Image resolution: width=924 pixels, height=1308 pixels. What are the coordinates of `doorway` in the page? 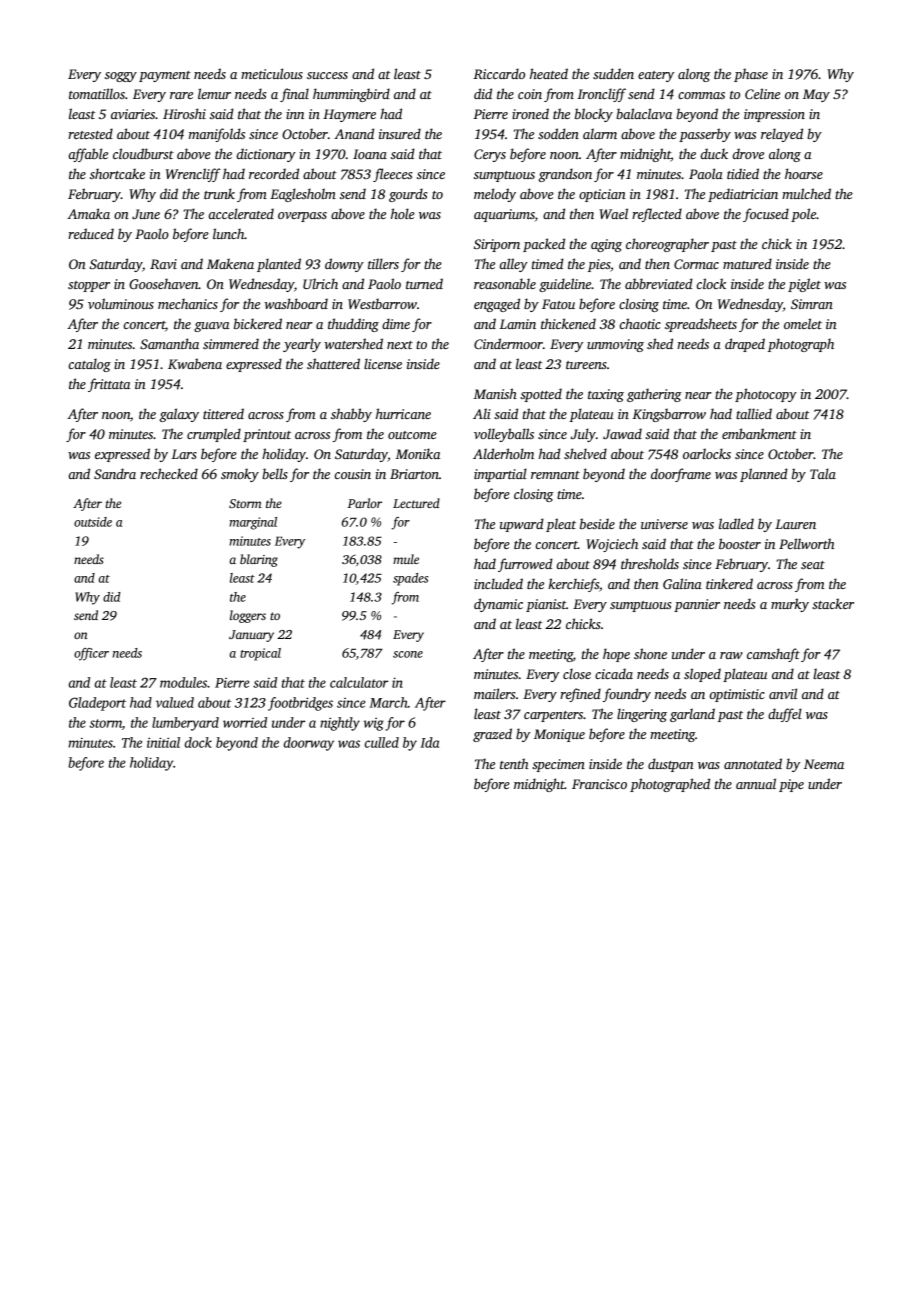 It's located at (309, 744).
